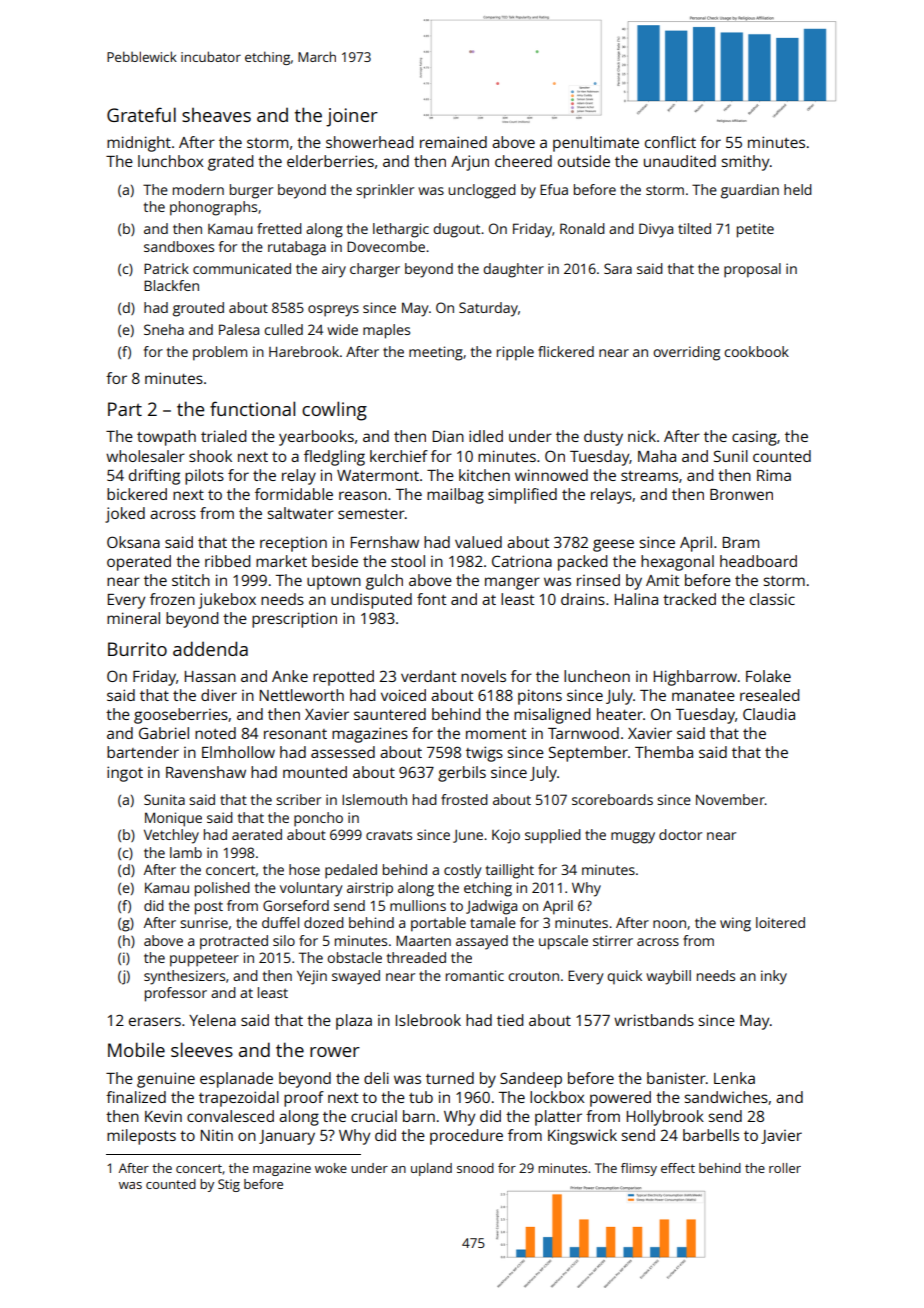 The width and height of the image is (924, 1308). Describe the element at coordinates (612, 799) in the image. I see `scoreboards` at that location.
